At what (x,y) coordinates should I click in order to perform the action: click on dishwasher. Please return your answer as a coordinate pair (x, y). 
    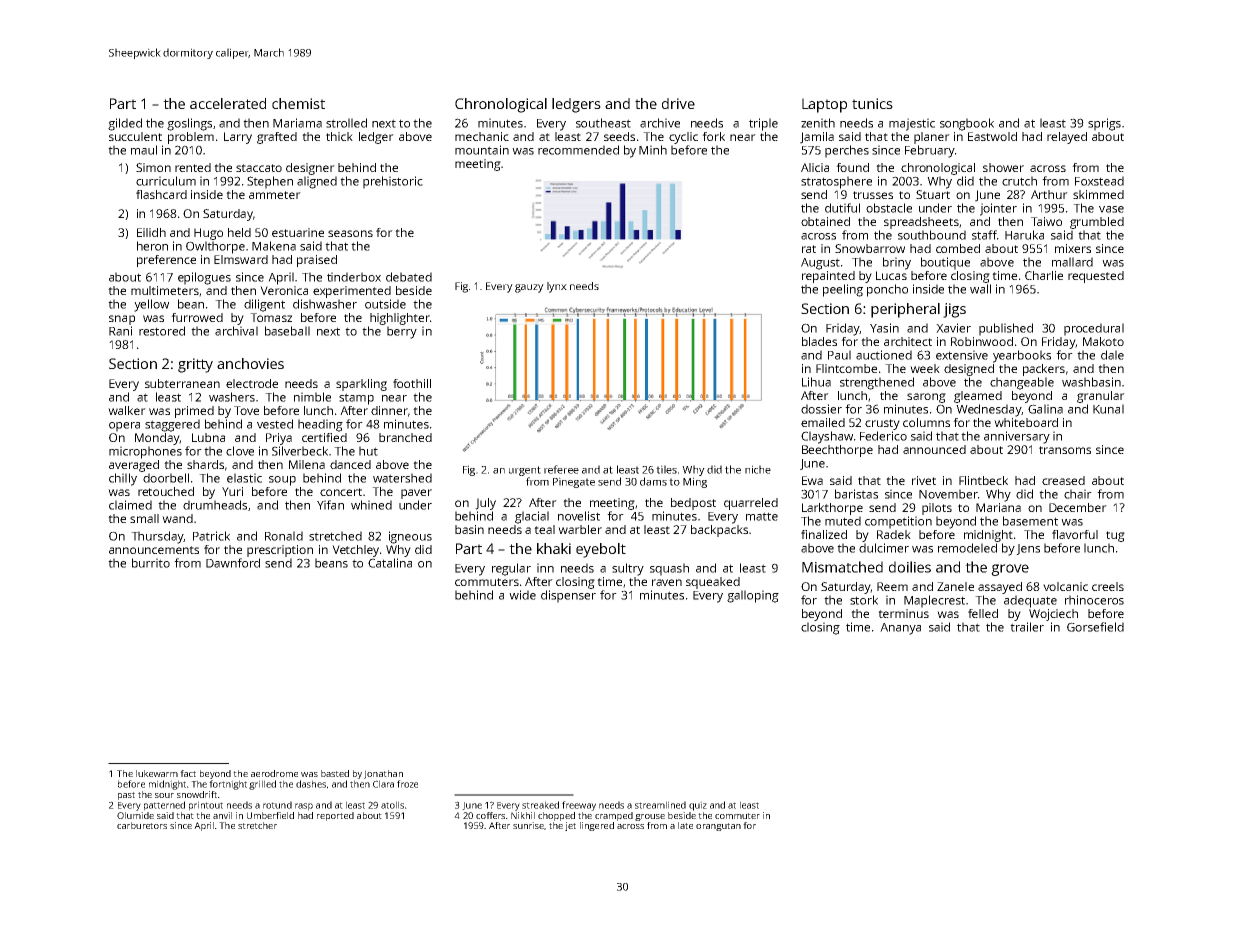
    Looking at the image, I should click on (325, 304).
